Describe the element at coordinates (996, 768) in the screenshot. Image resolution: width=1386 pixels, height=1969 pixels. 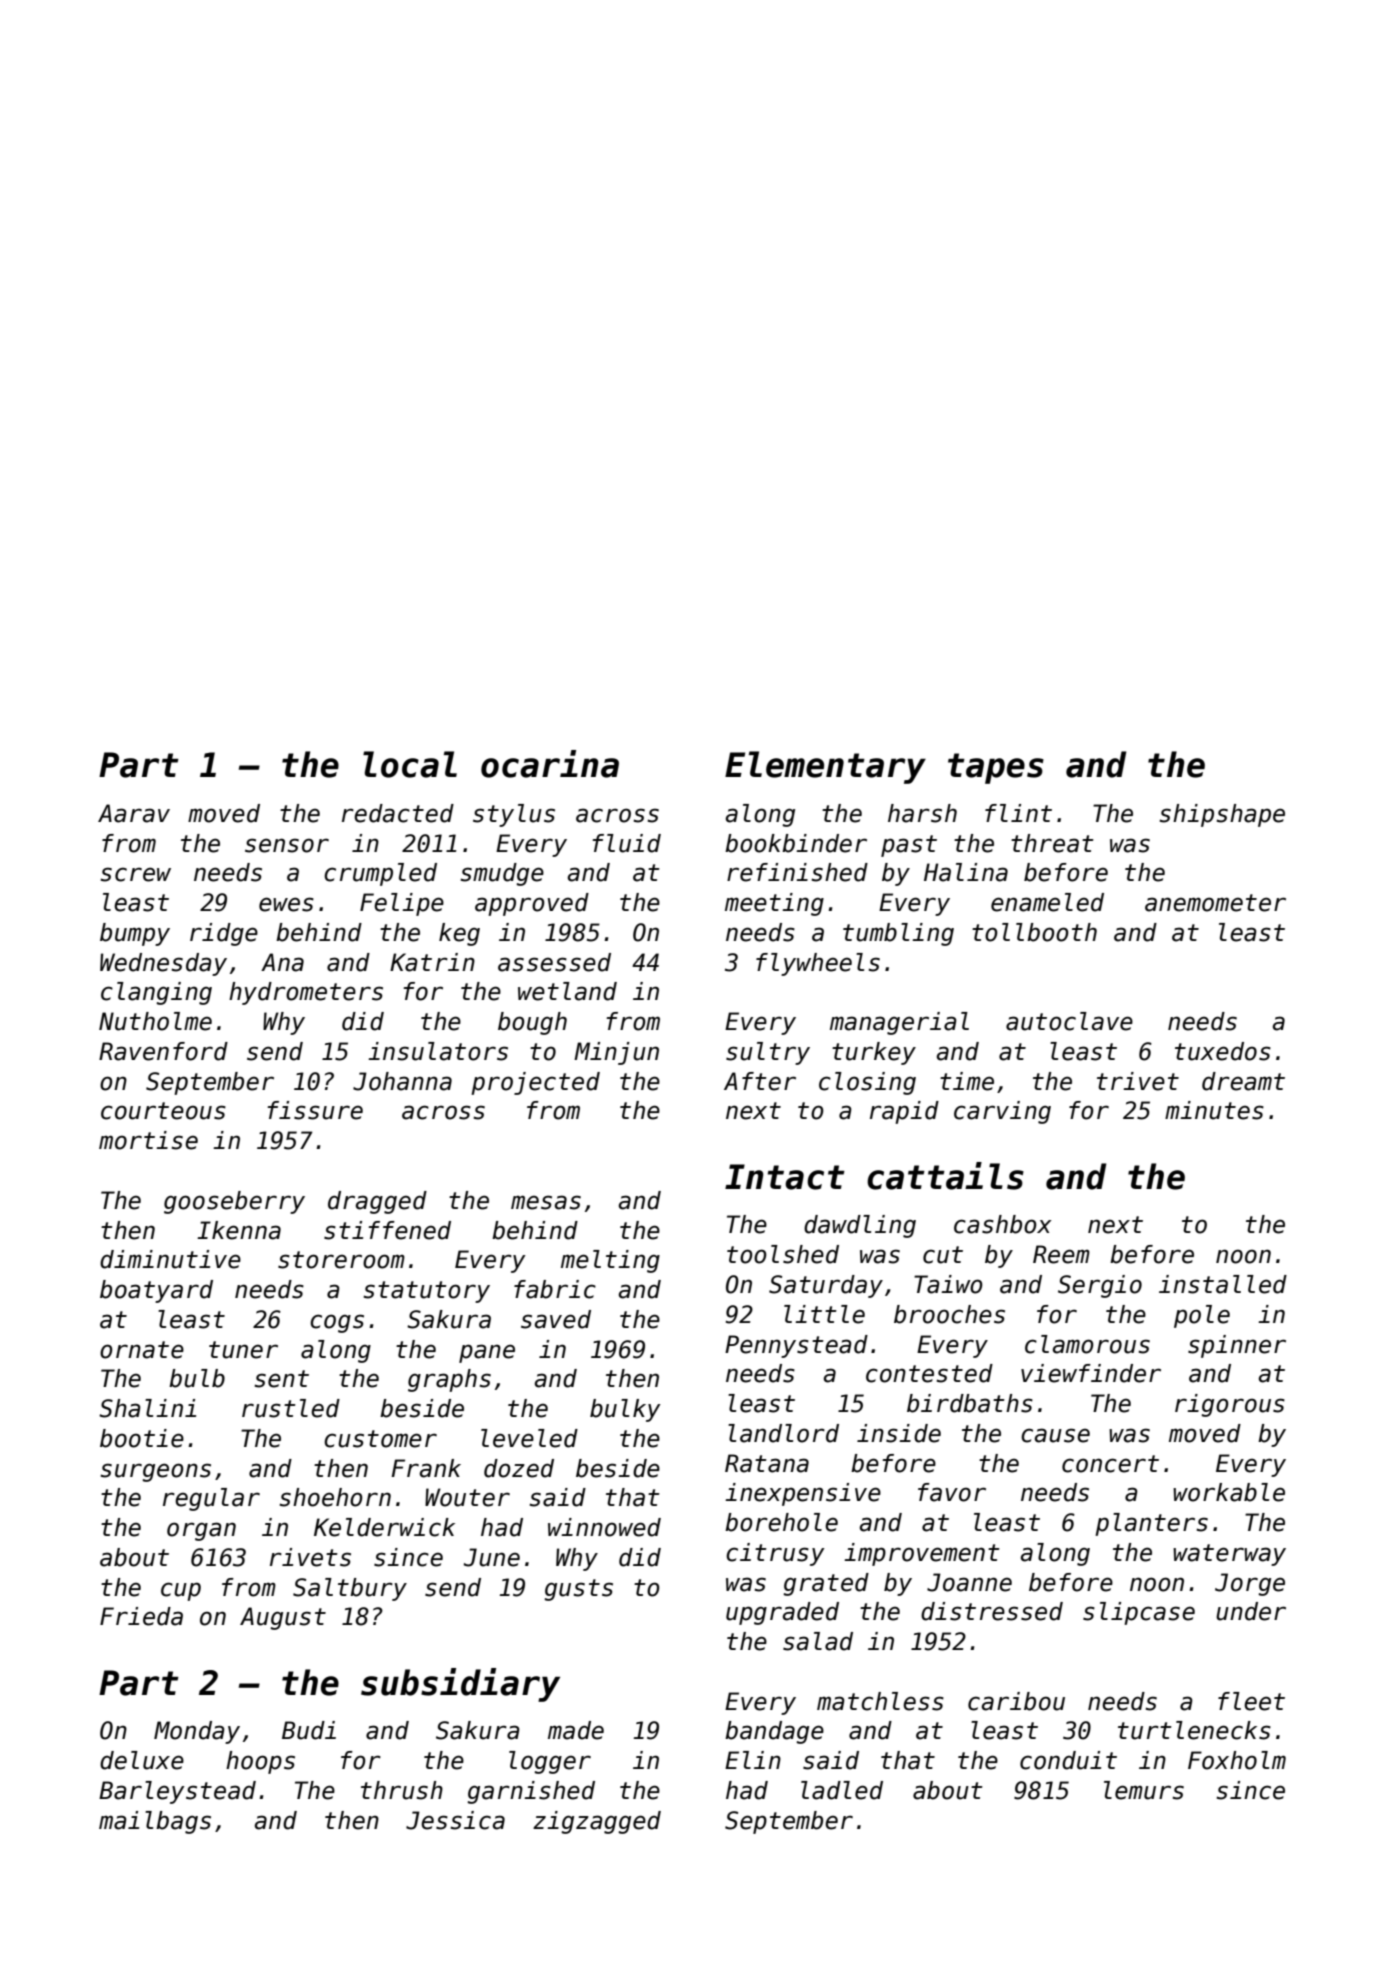
I see `tapes` at that location.
